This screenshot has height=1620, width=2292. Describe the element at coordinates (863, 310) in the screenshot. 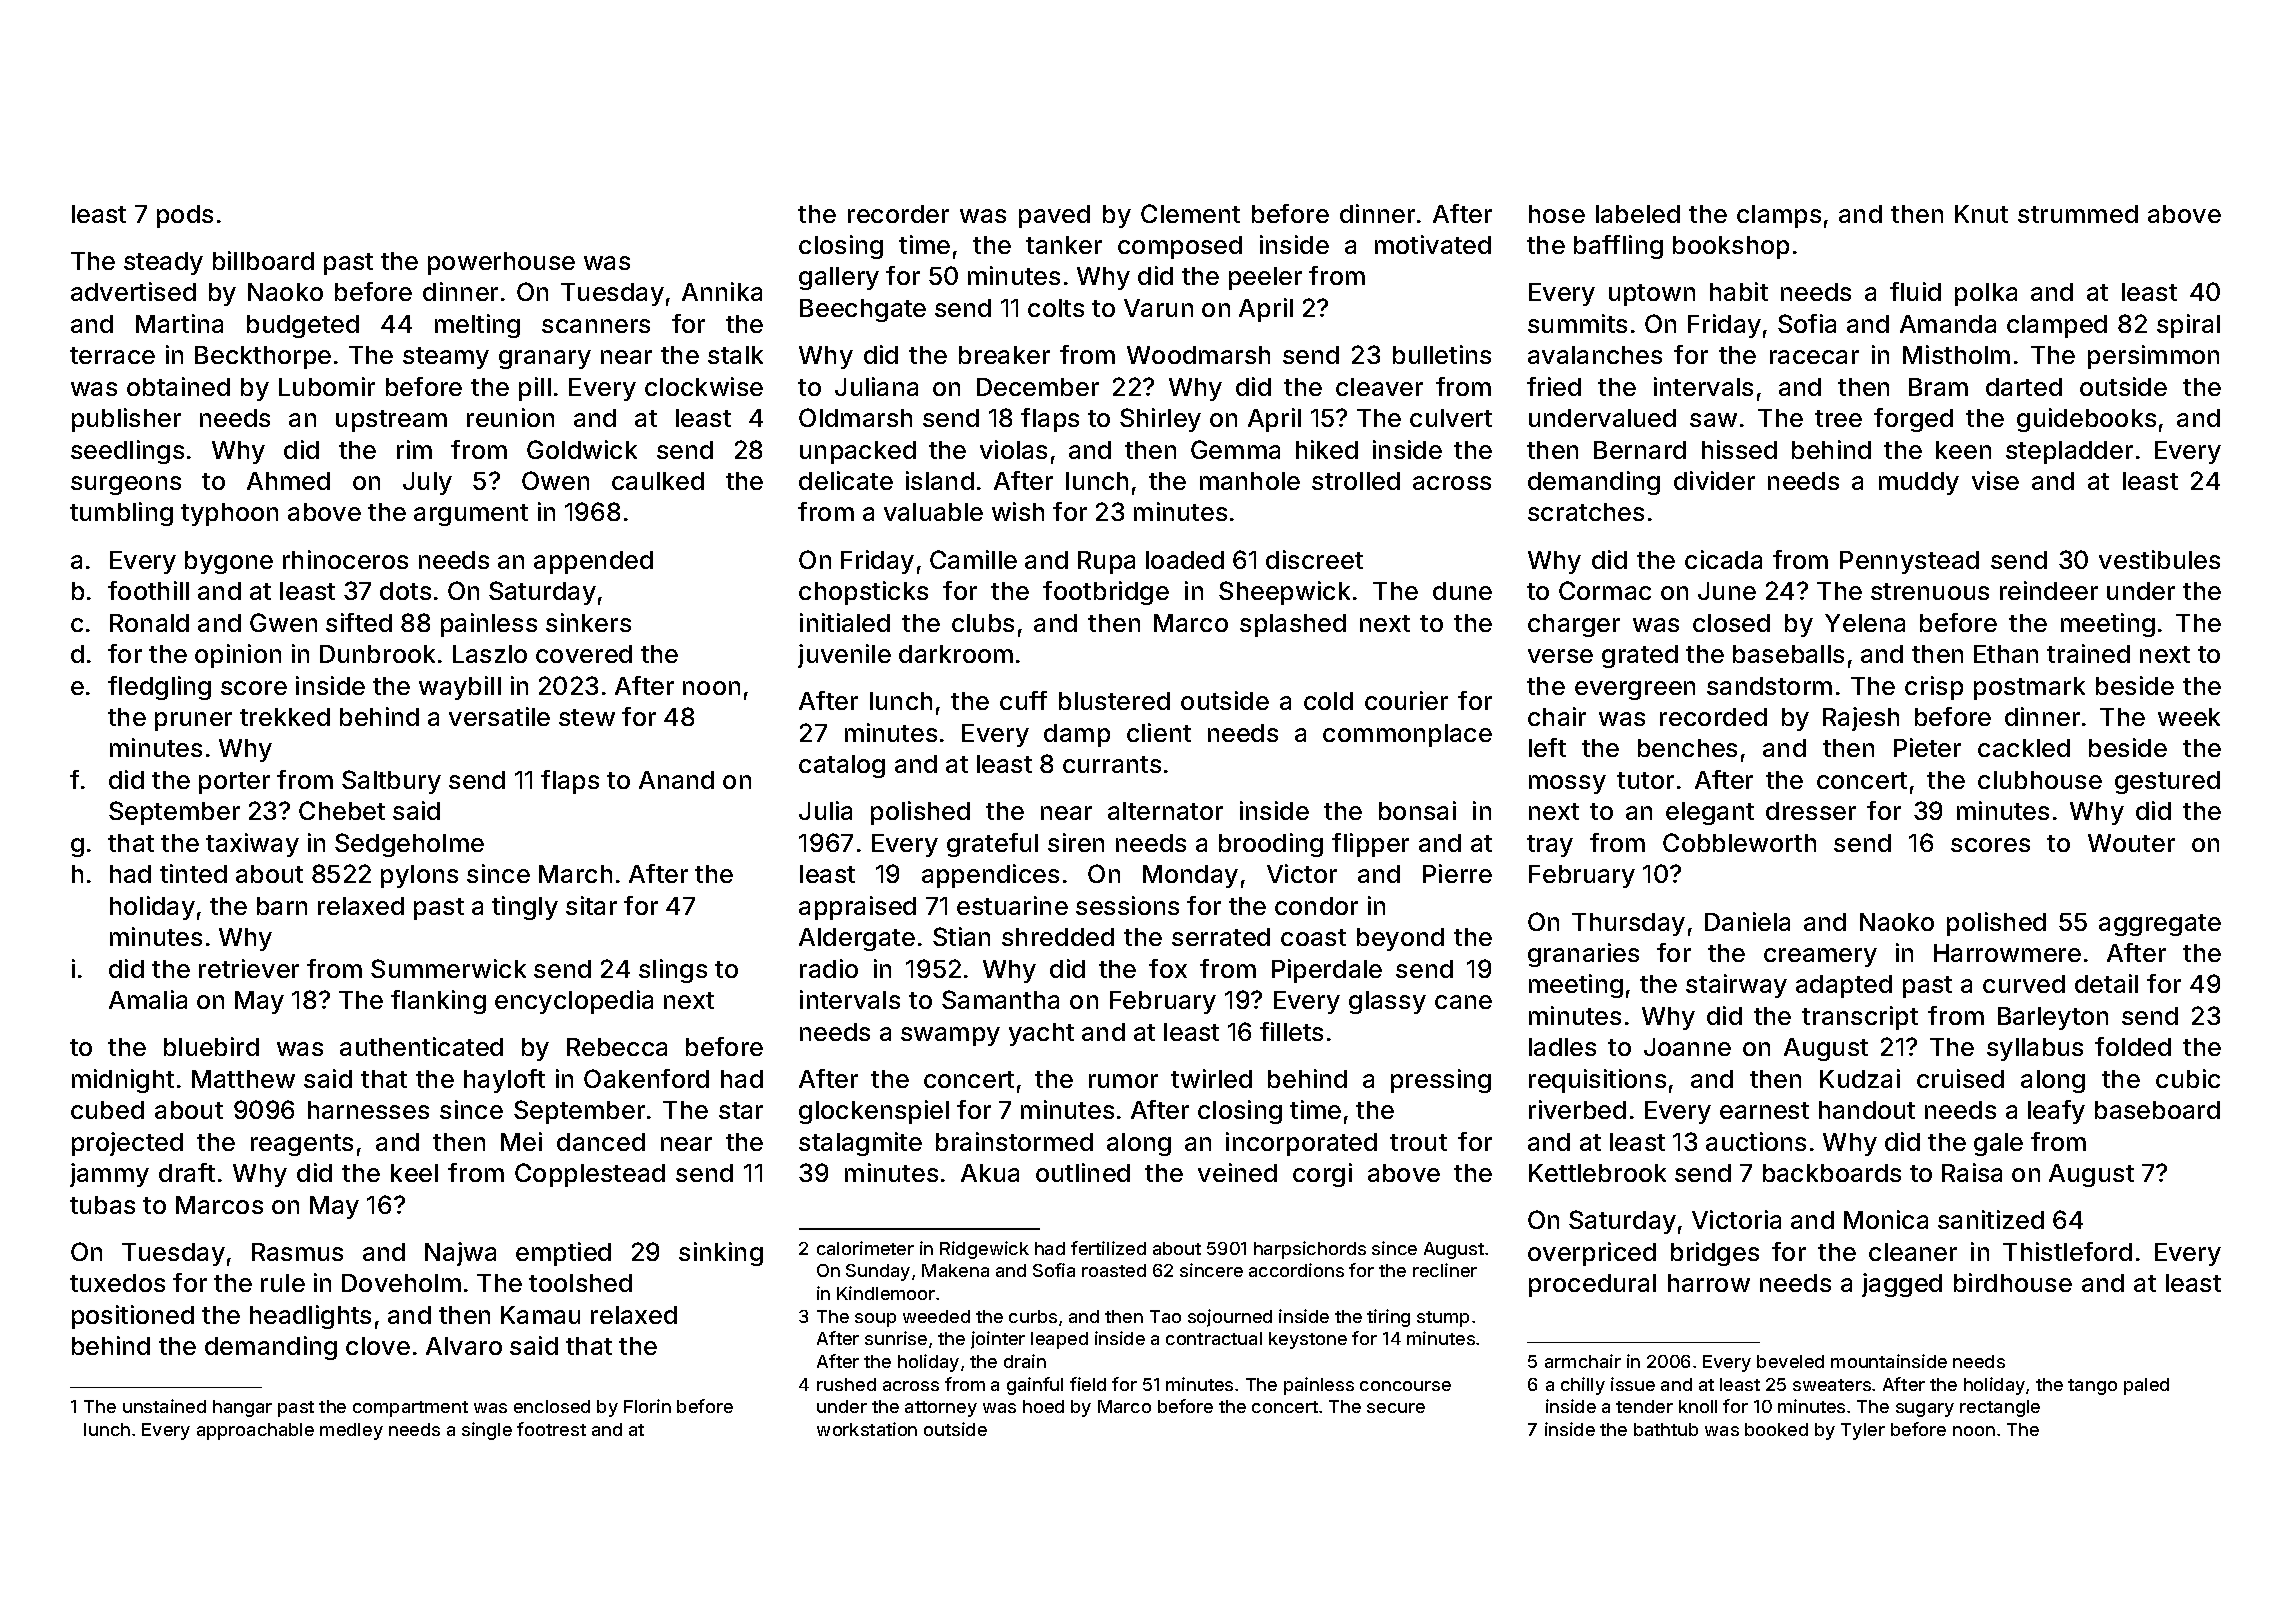

I see `Beechgate` at that location.
